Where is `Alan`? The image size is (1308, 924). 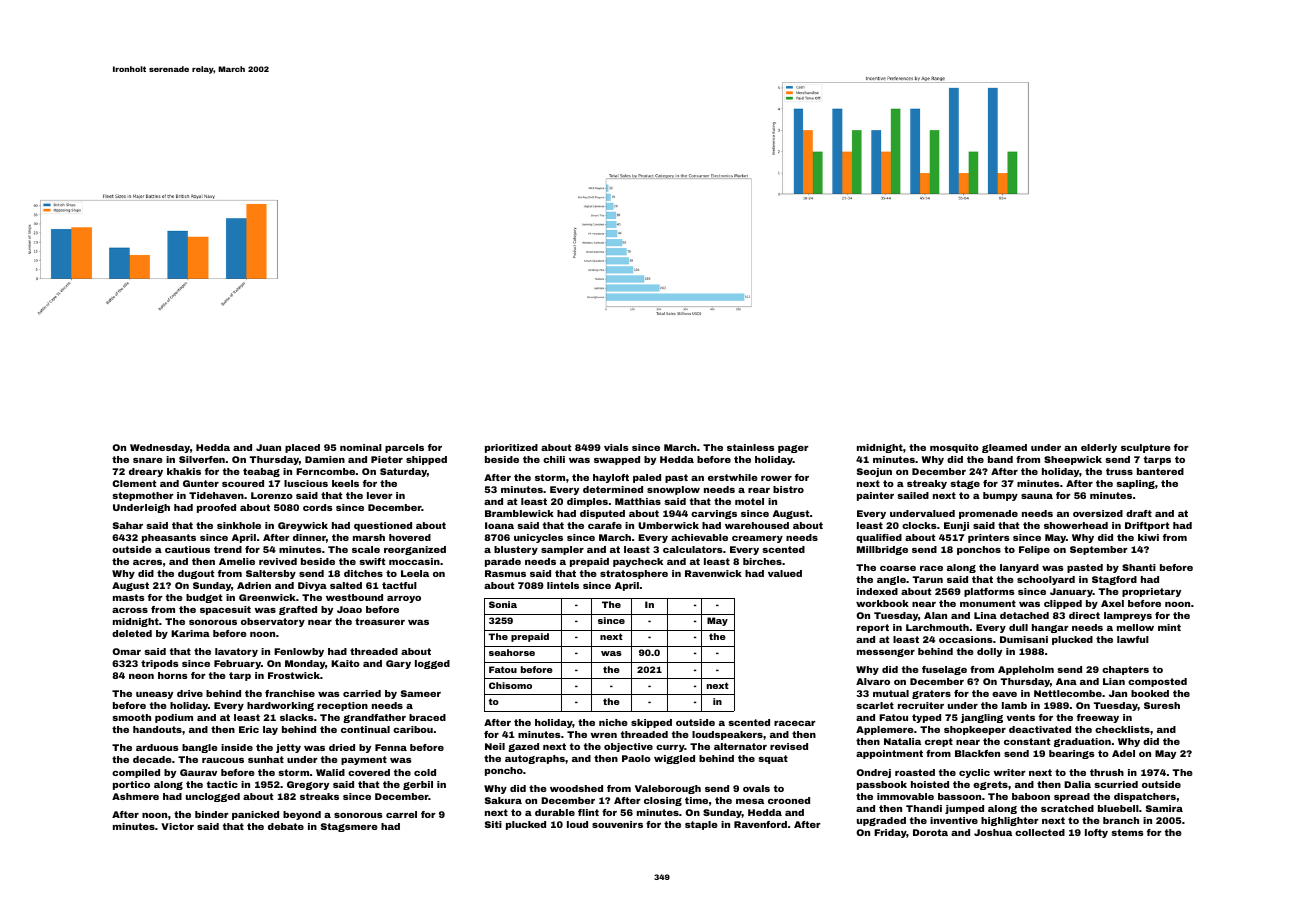
Alan is located at coordinates (935, 615).
